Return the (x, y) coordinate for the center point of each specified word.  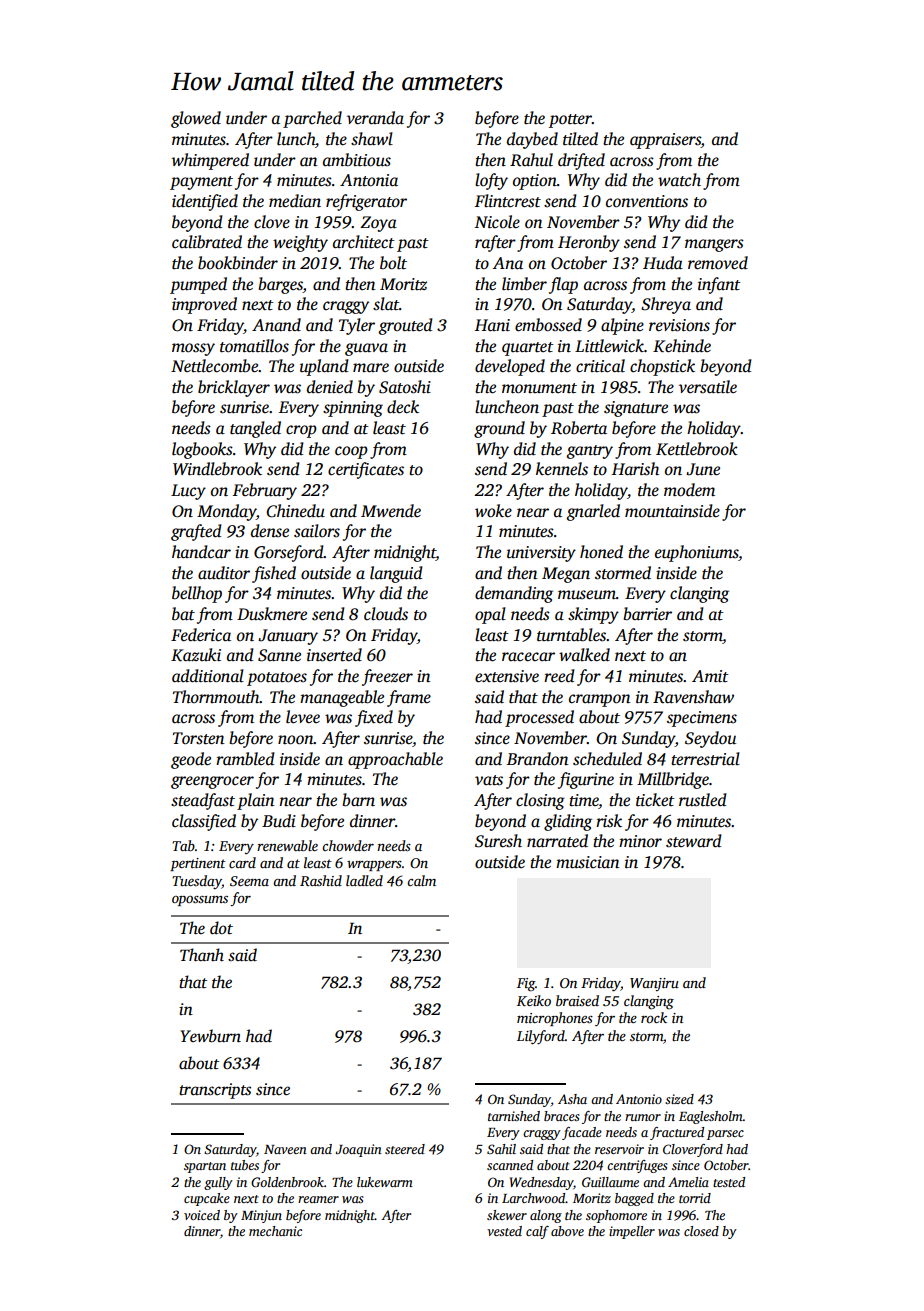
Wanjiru (654, 984)
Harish (635, 469)
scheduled (607, 759)
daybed (532, 140)
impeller (632, 1232)
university (541, 554)
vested (504, 1231)
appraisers (665, 141)
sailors (317, 531)
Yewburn (210, 1036)
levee (303, 717)
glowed (196, 119)
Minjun (261, 1216)
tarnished (514, 1116)
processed (539, 718)
